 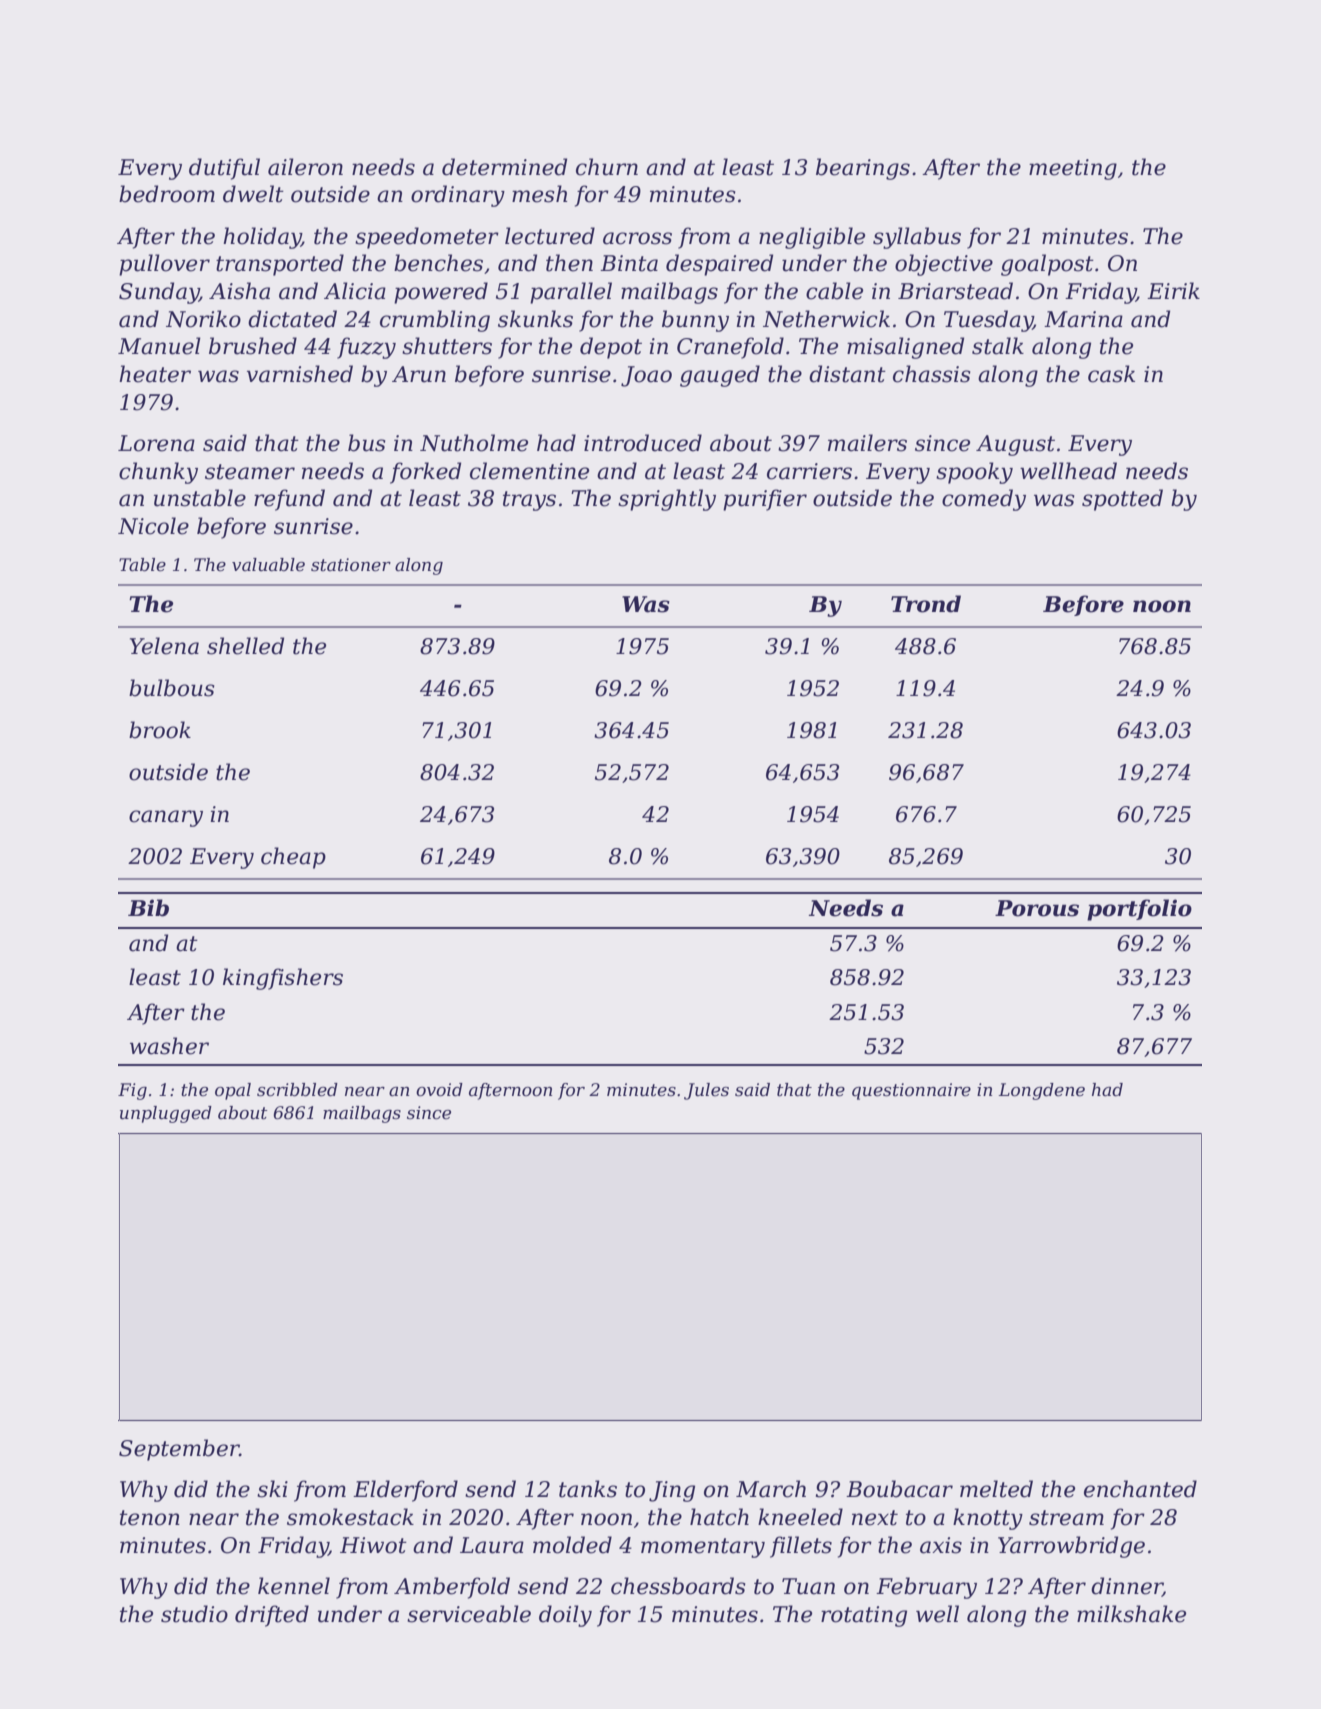 I want to click on churn, so click(x=607, y=167).
